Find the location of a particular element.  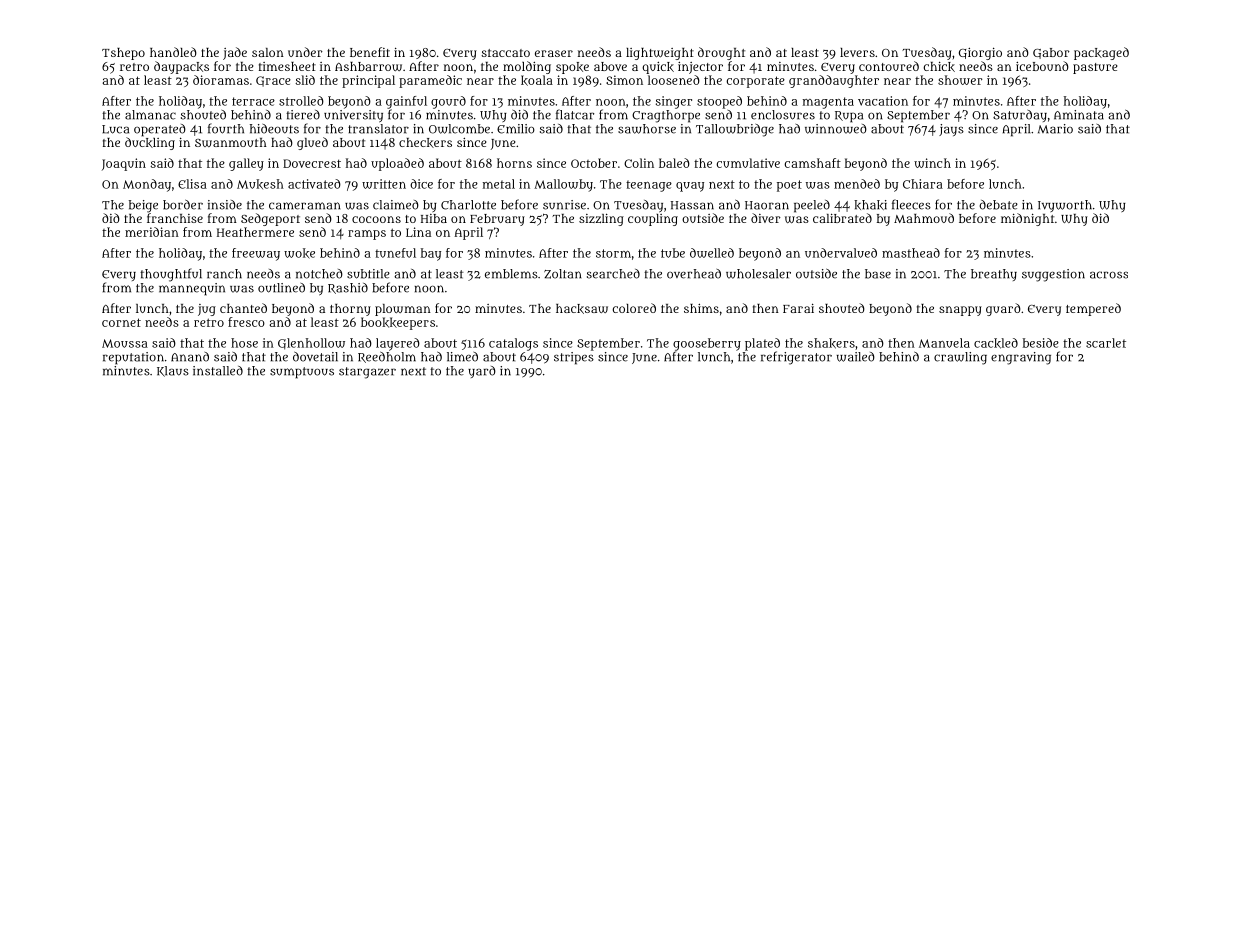

notched is located at coordinates (319, 274).
